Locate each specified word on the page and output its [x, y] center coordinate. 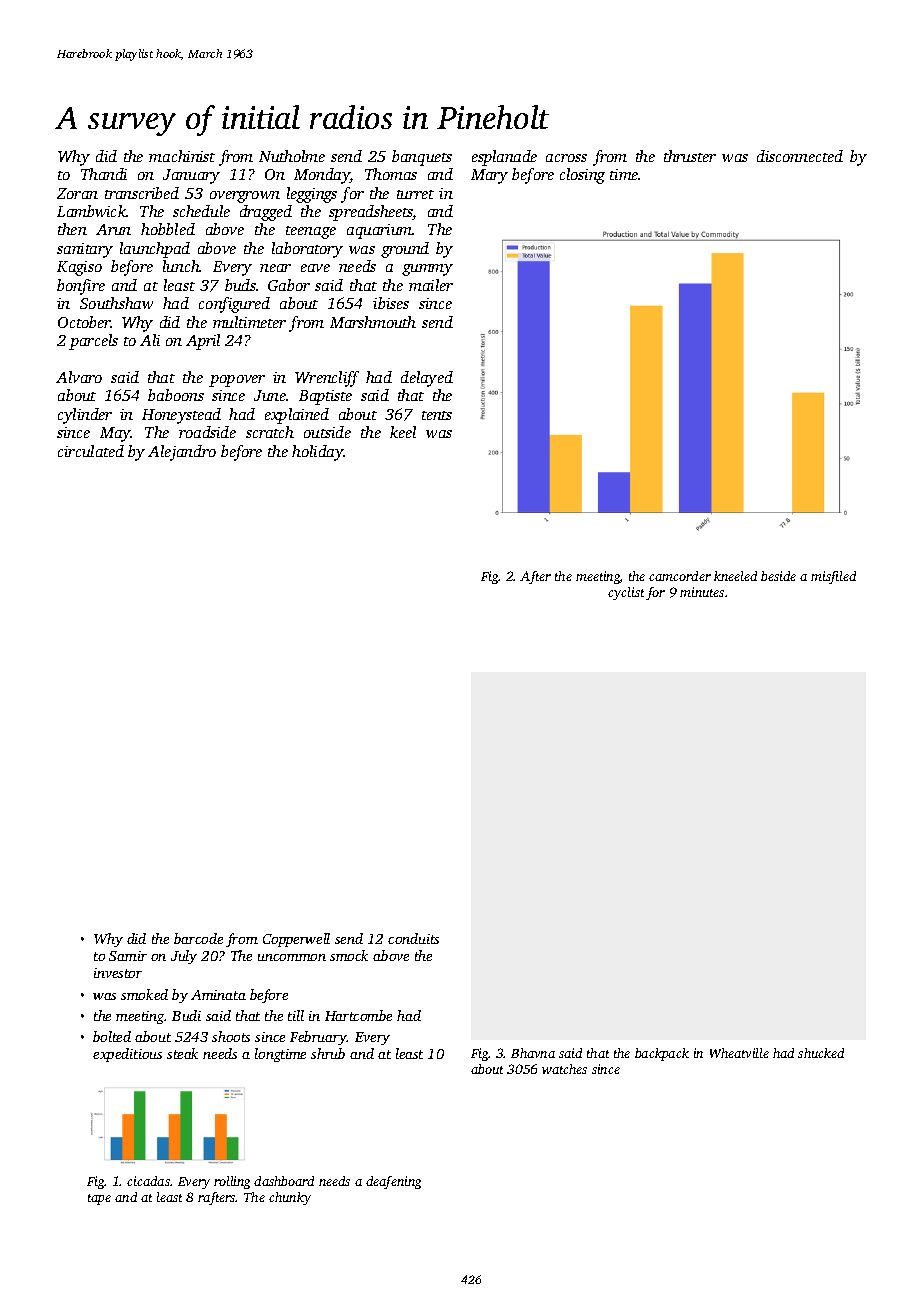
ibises [391, 303]
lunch [181, 266]
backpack [662, 1054]
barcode [198, 938]
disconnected [800, 156]
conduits [413, 938]
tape [99, 1199]
